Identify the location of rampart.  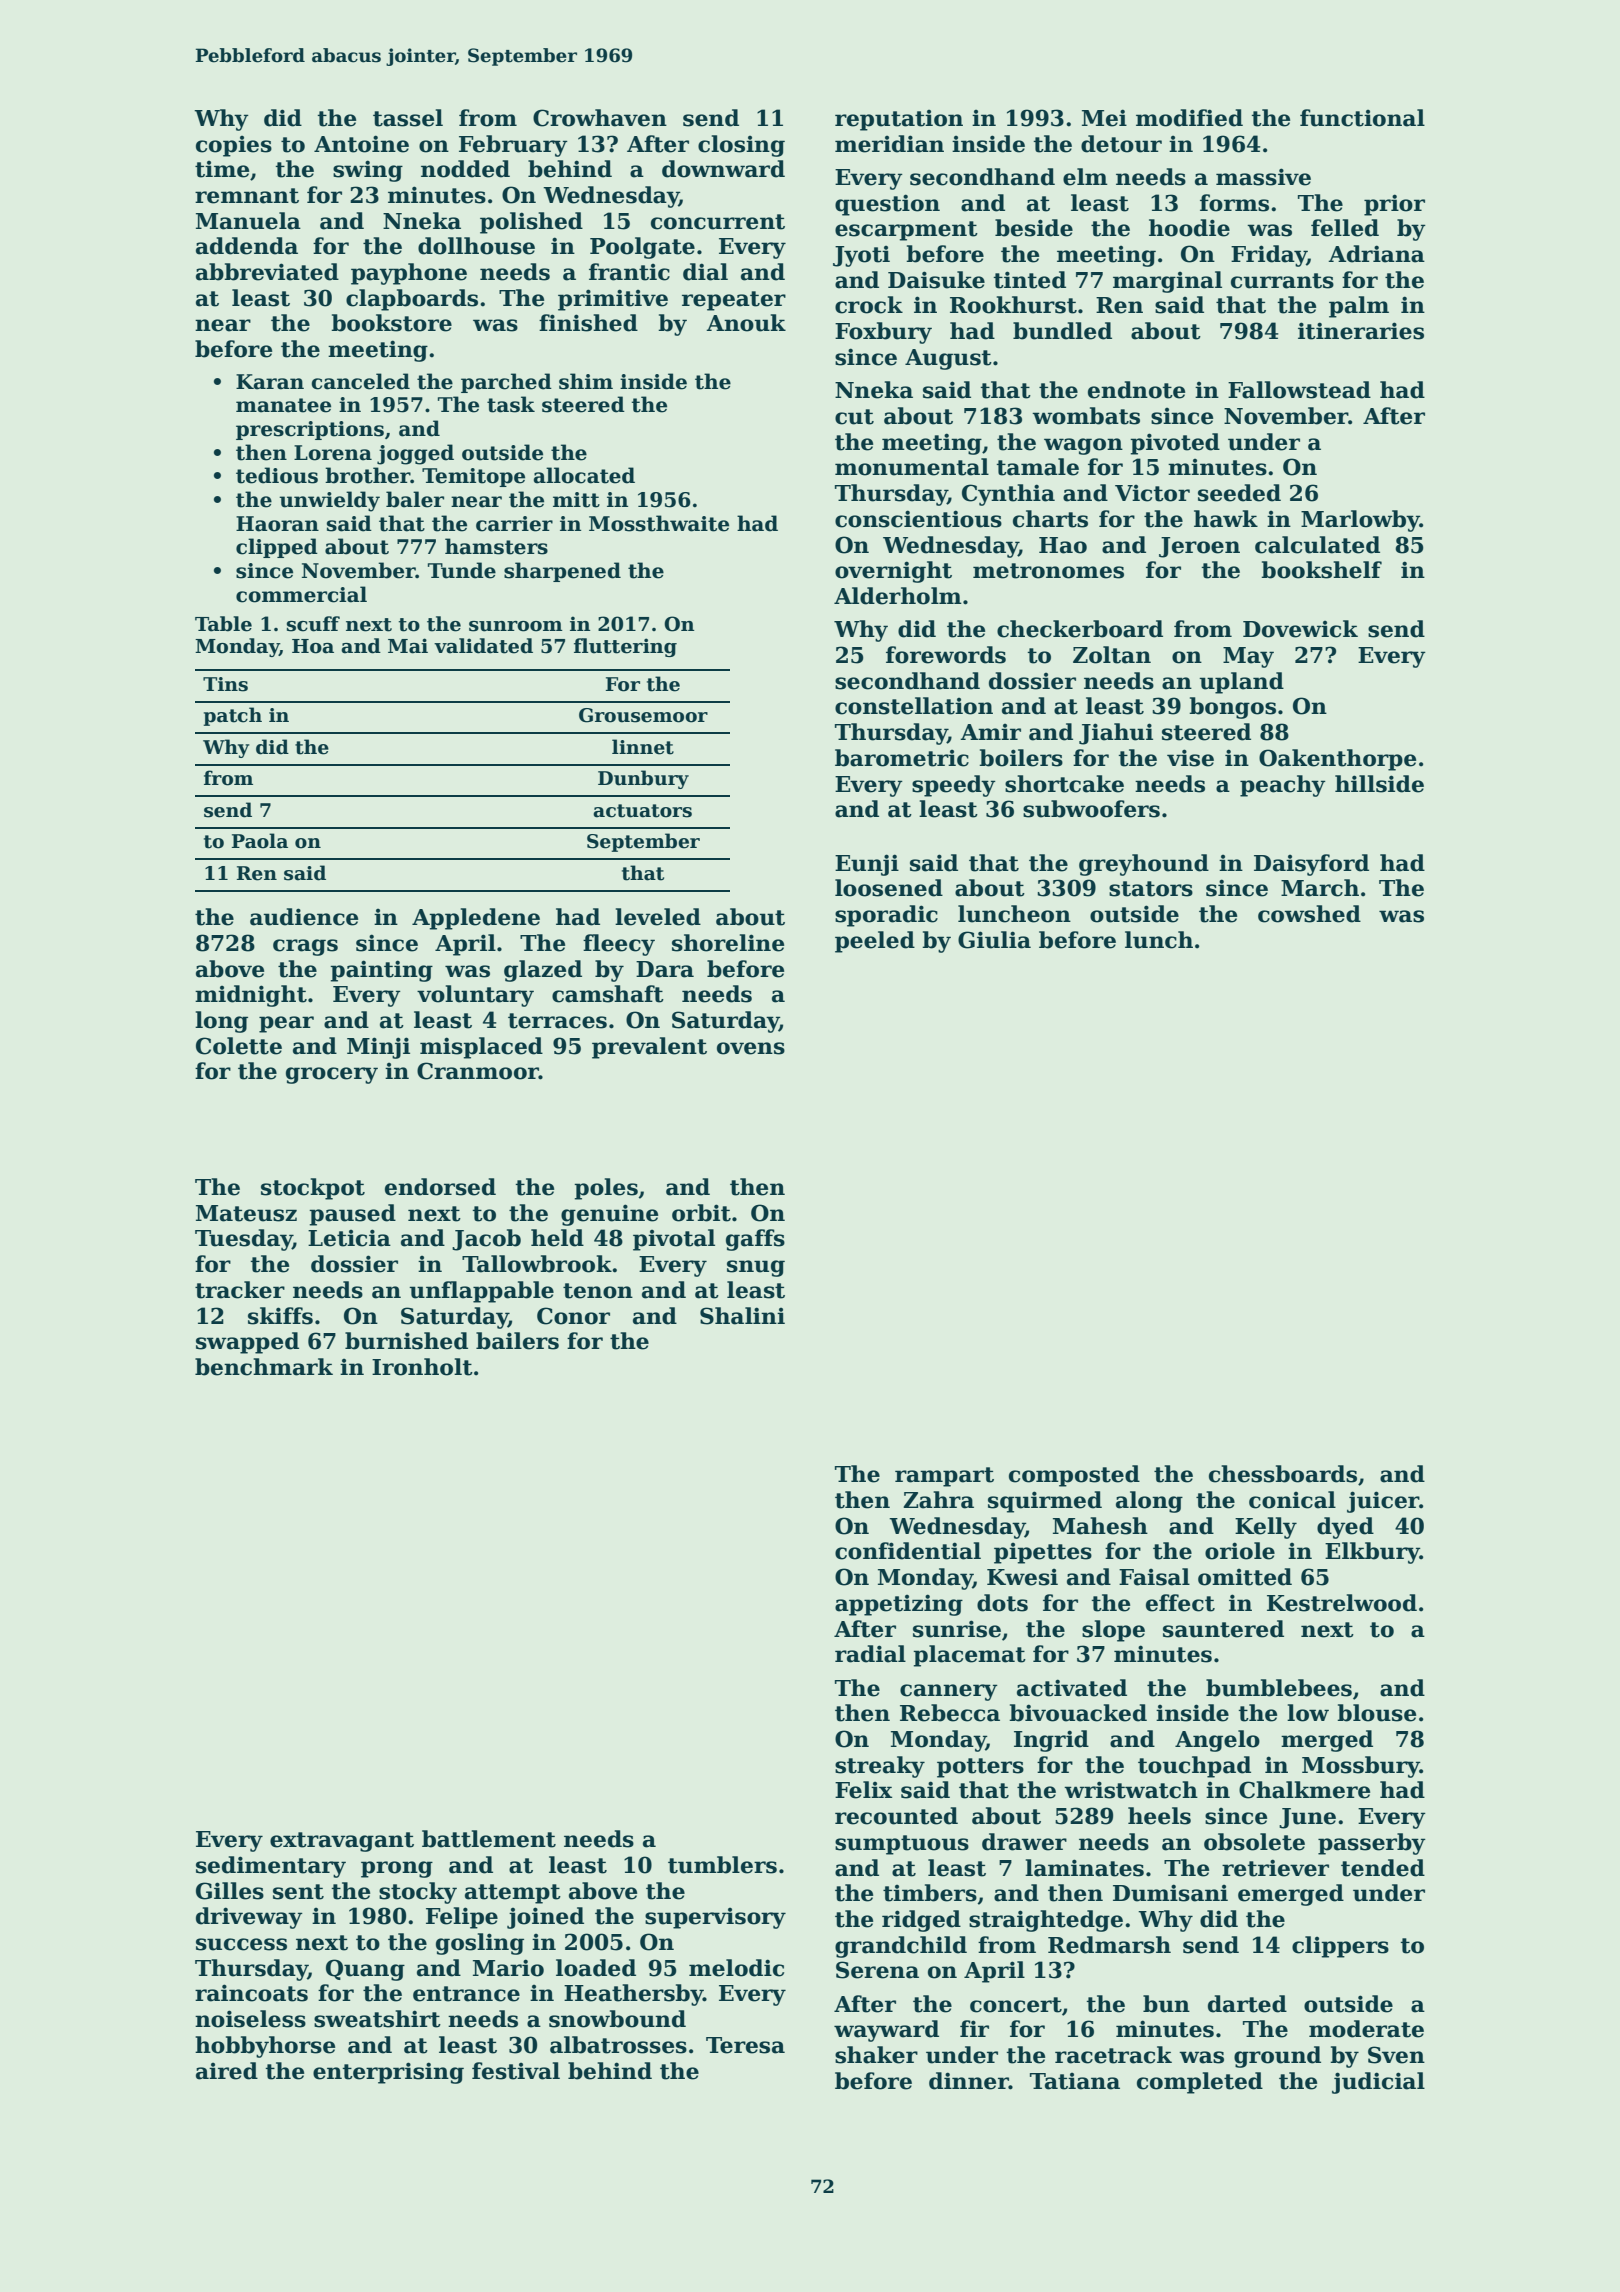
(944, 1477).
